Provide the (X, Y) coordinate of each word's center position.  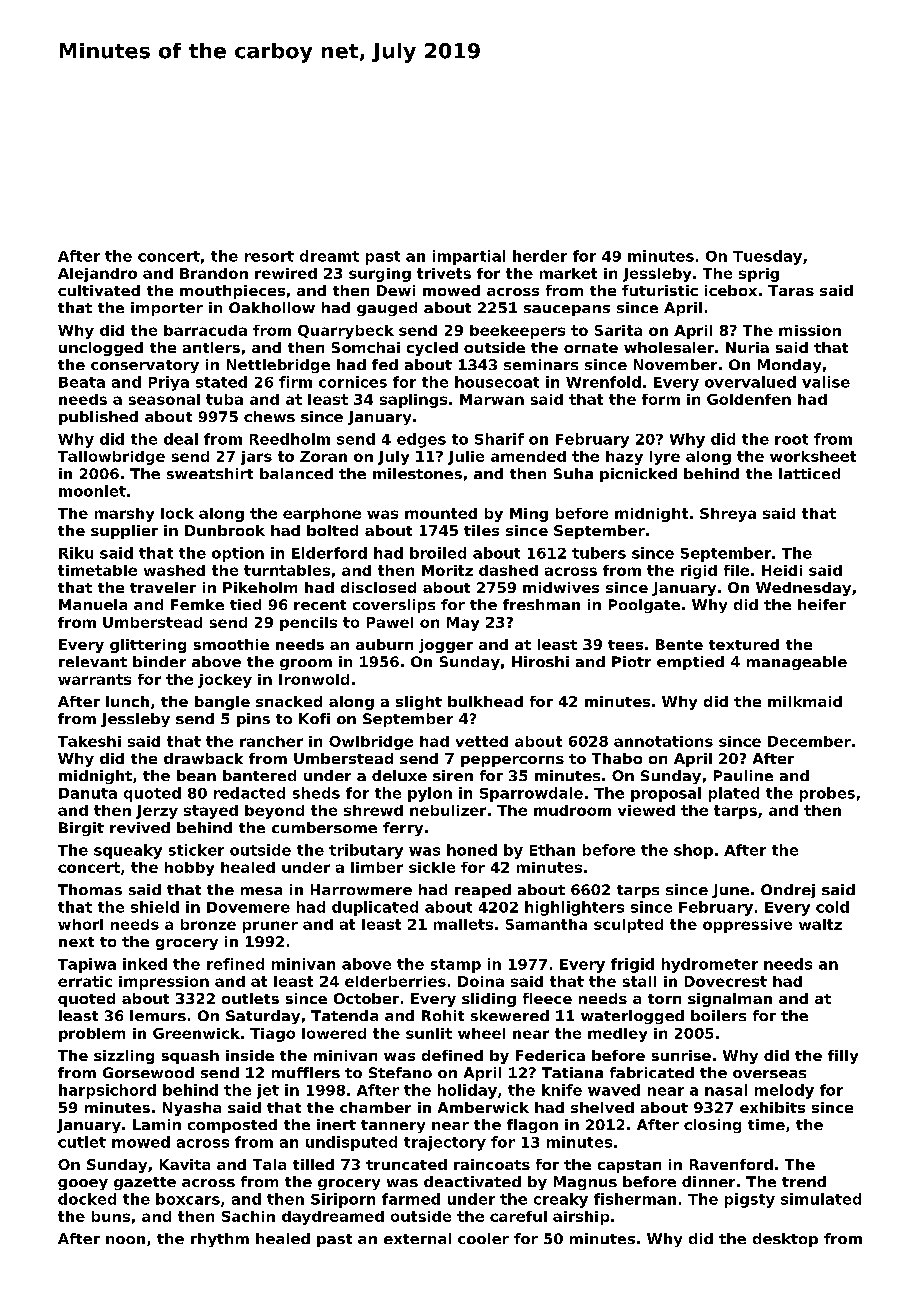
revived (140, 827)
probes (827, 794)
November (675, 364)
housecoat (497, 382)
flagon (532, 1126)
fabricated (652, 1072)
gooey (83, 1184)
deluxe (399, 775)
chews (269, 416)
